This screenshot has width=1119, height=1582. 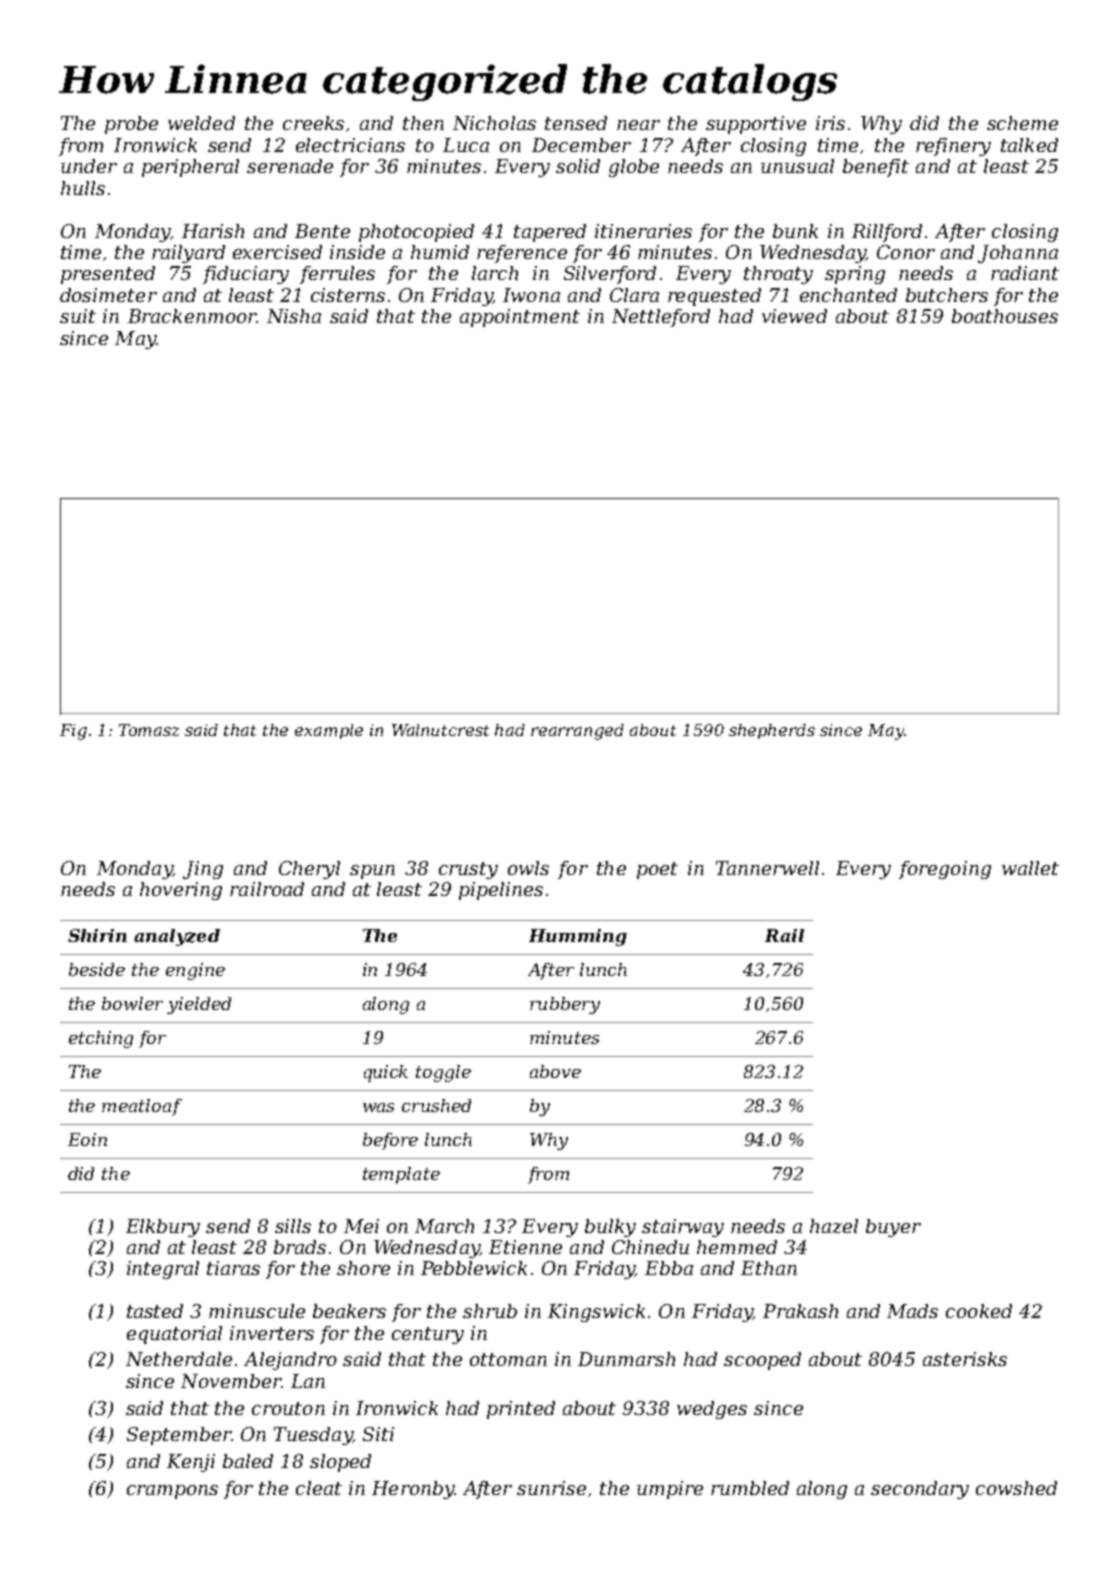 I want to click on shepherds, so click(x=772, y=731).
